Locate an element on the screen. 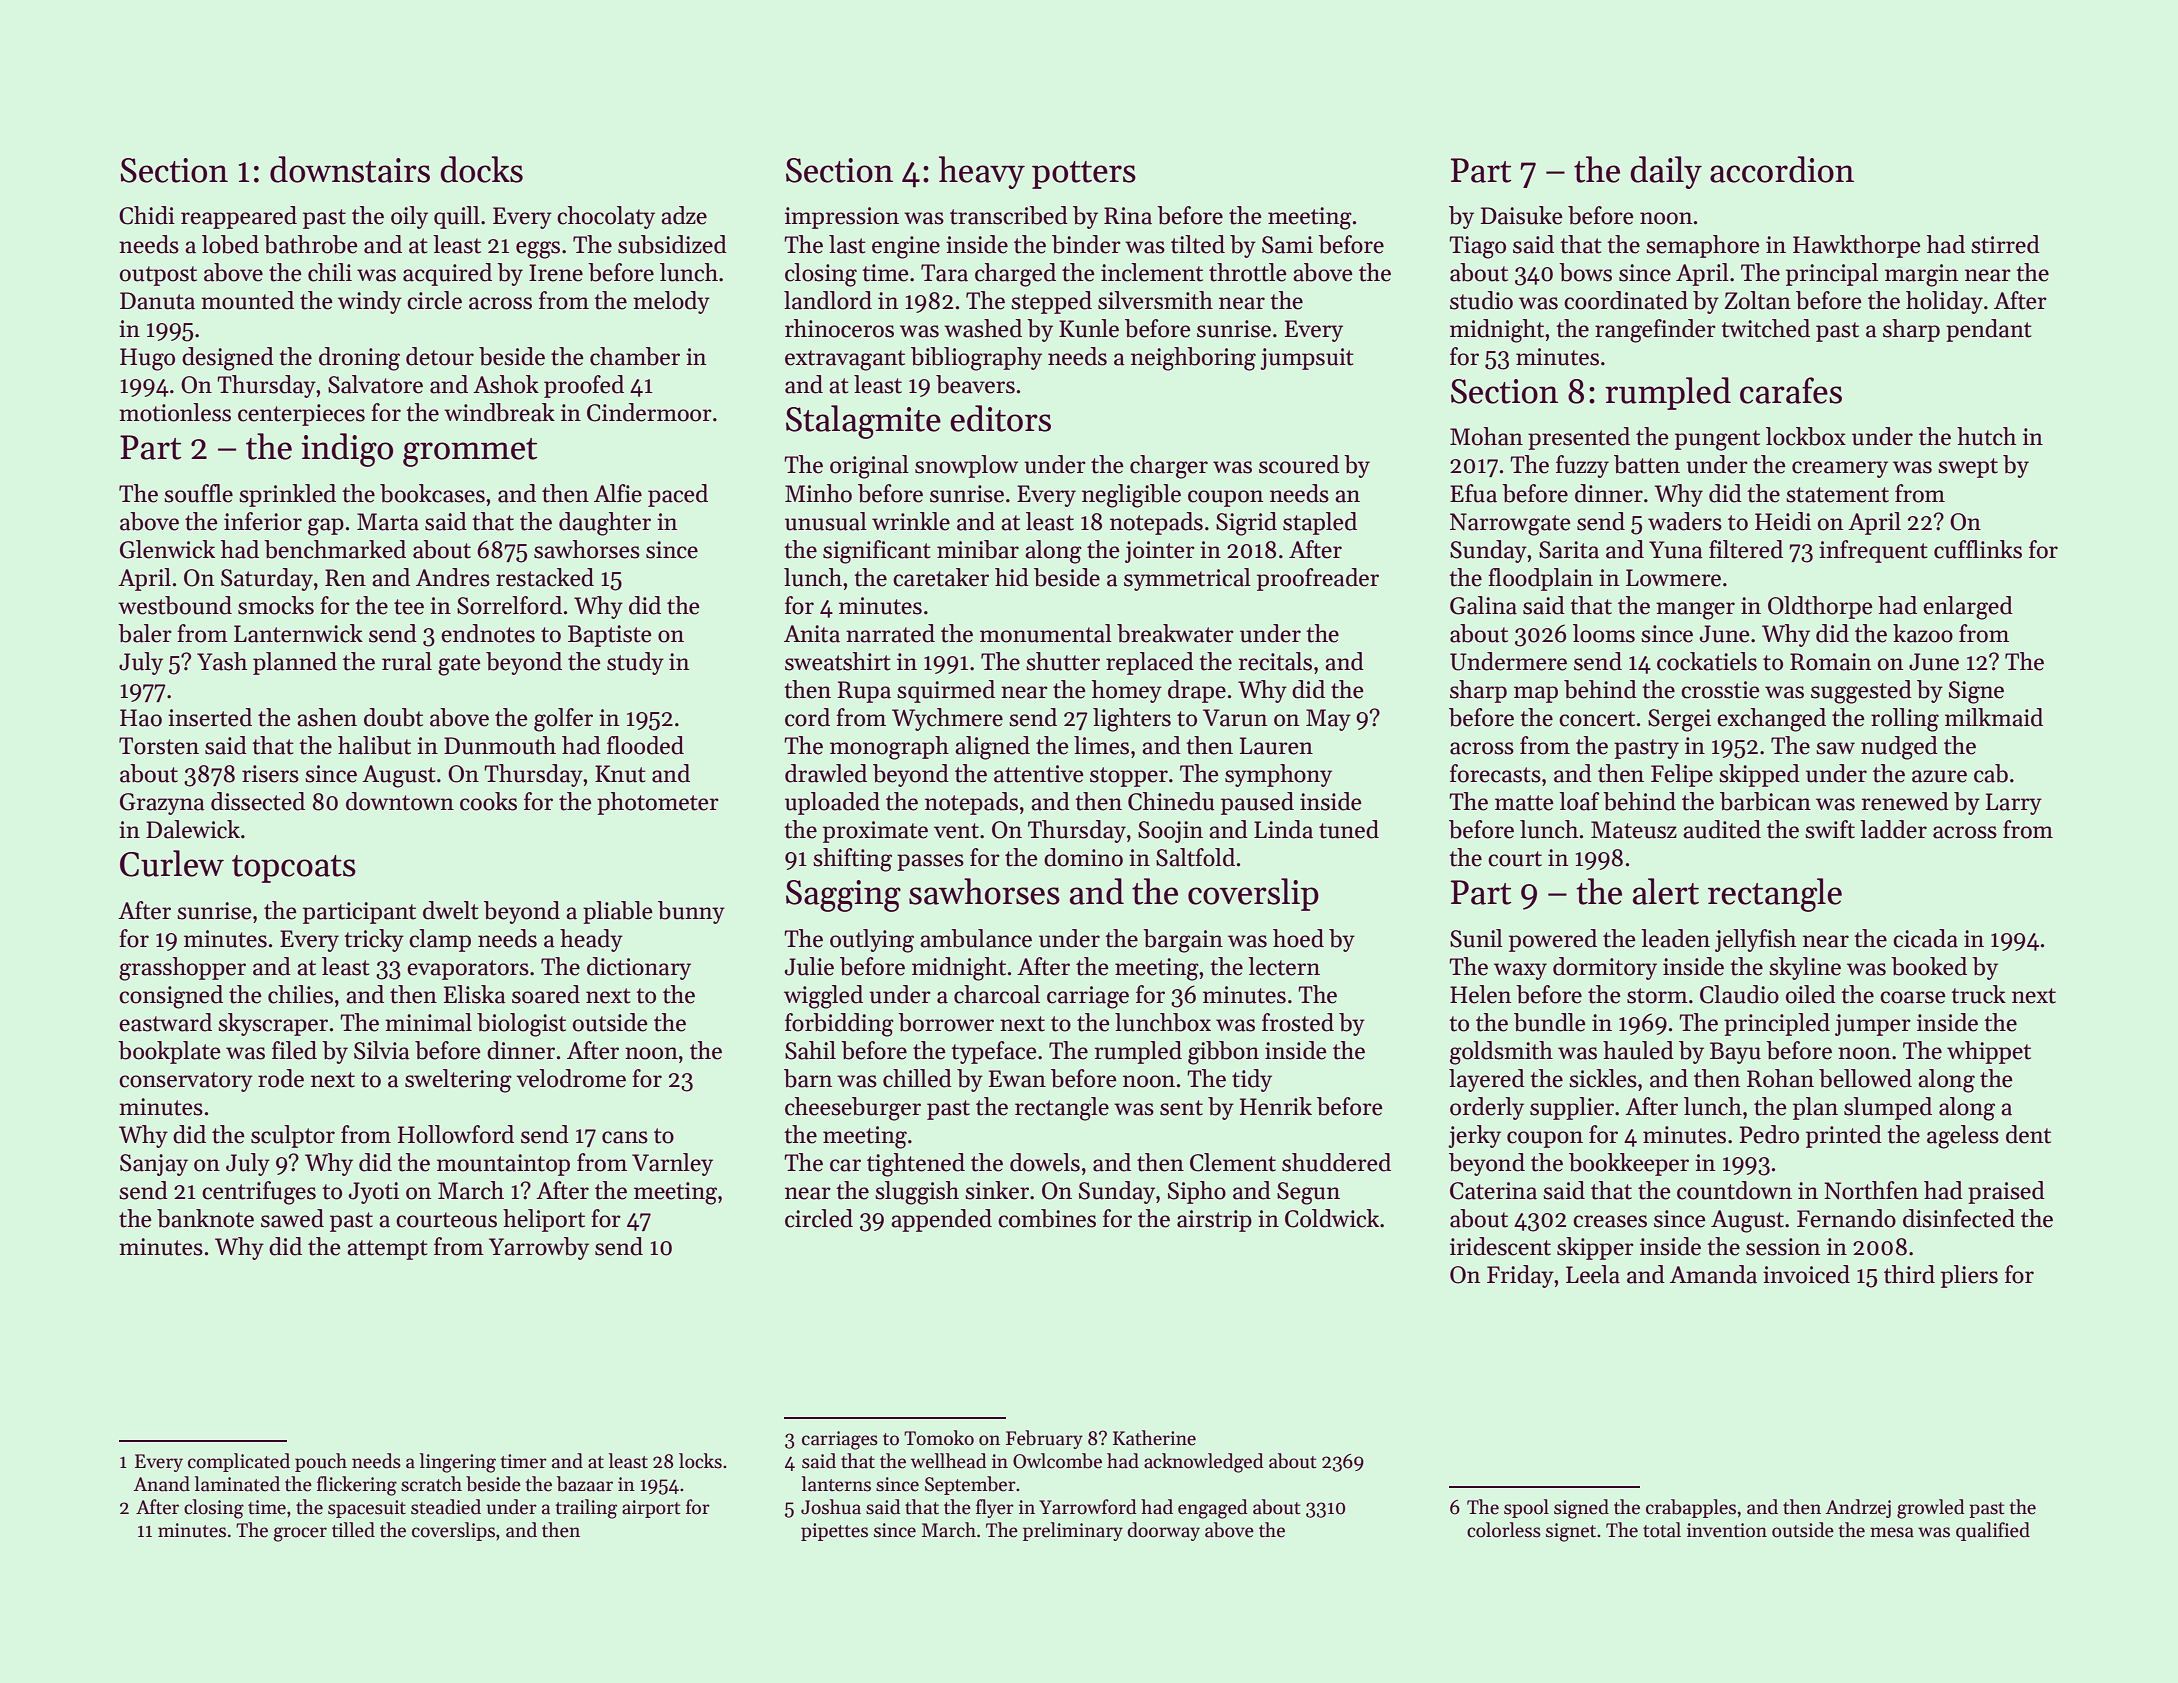  topcoats is located at coordinates (294, 869).
